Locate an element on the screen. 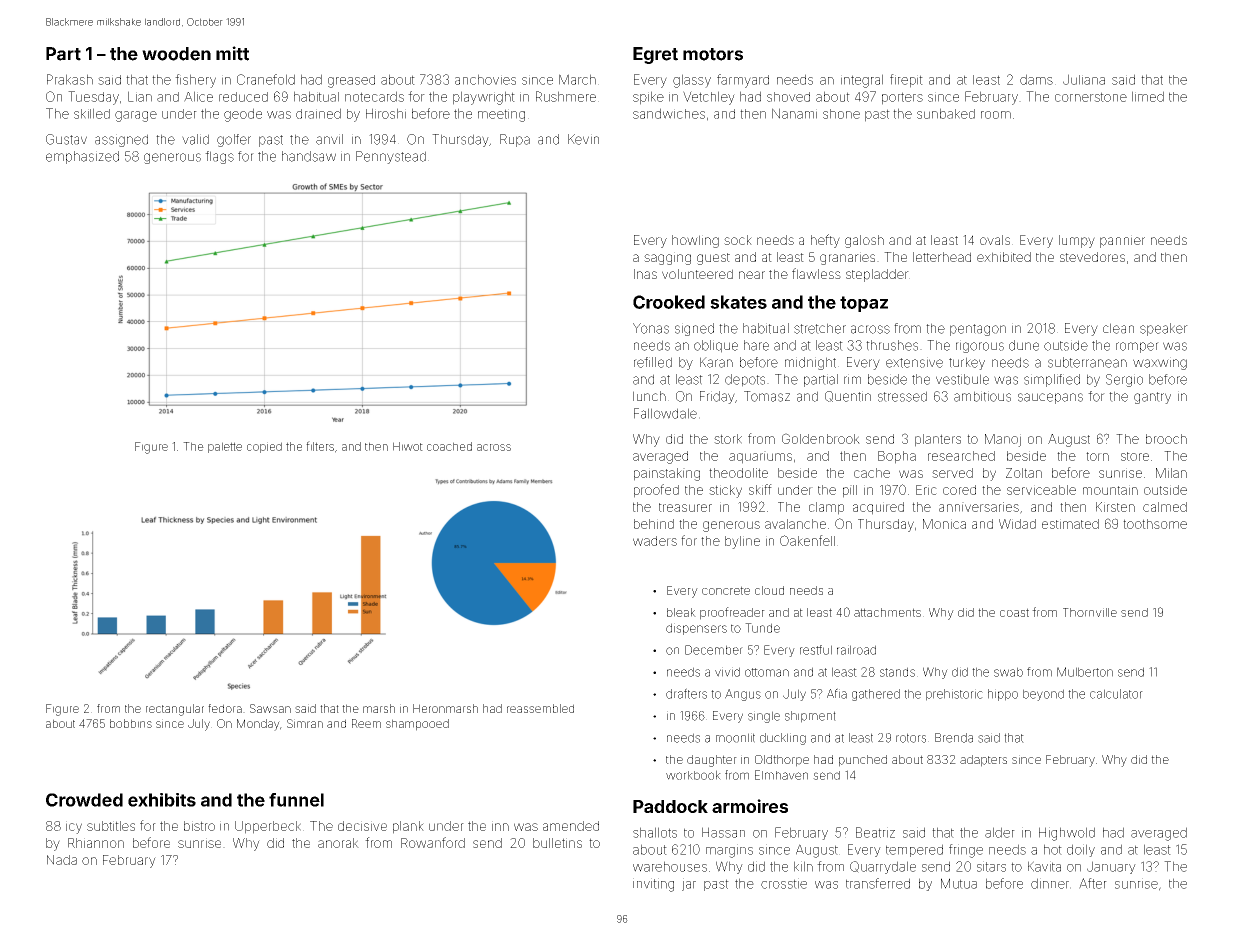 Image resolution: width=1233 pixels, height=952 pixels. palette is located at coordinates (225, 447).
